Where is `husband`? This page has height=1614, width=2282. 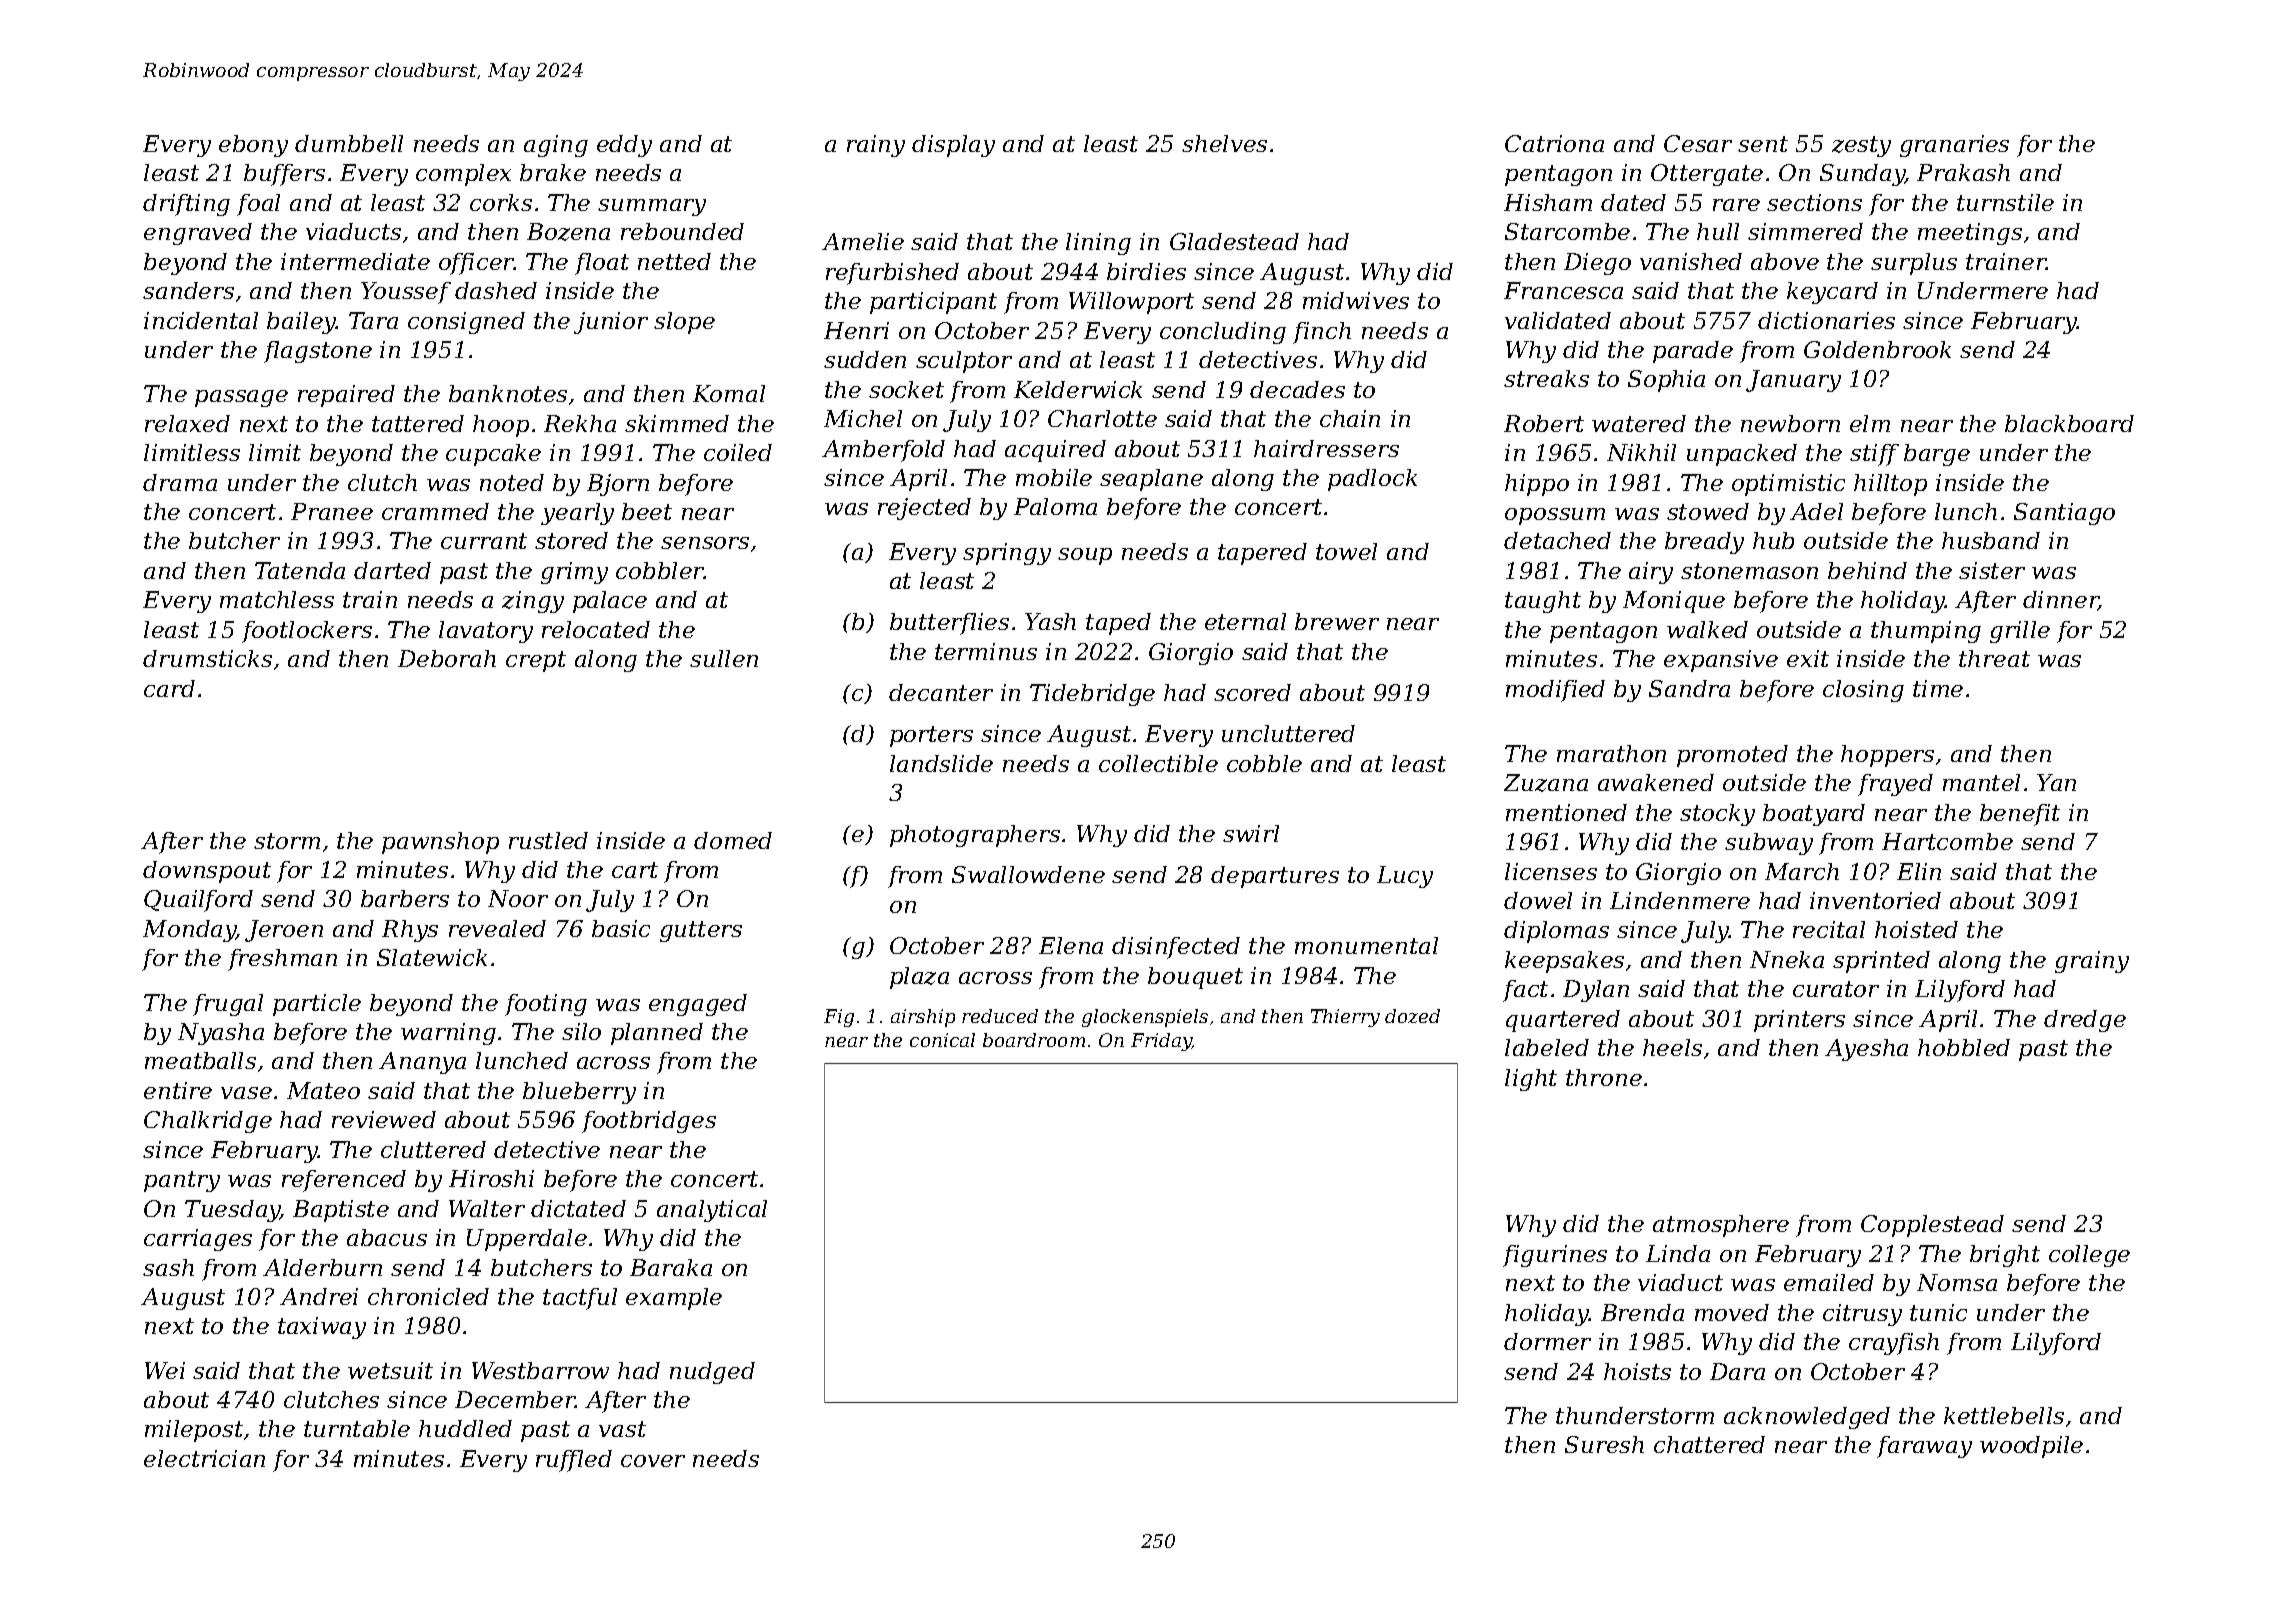
husband is located at coordinates (1991, 540).
